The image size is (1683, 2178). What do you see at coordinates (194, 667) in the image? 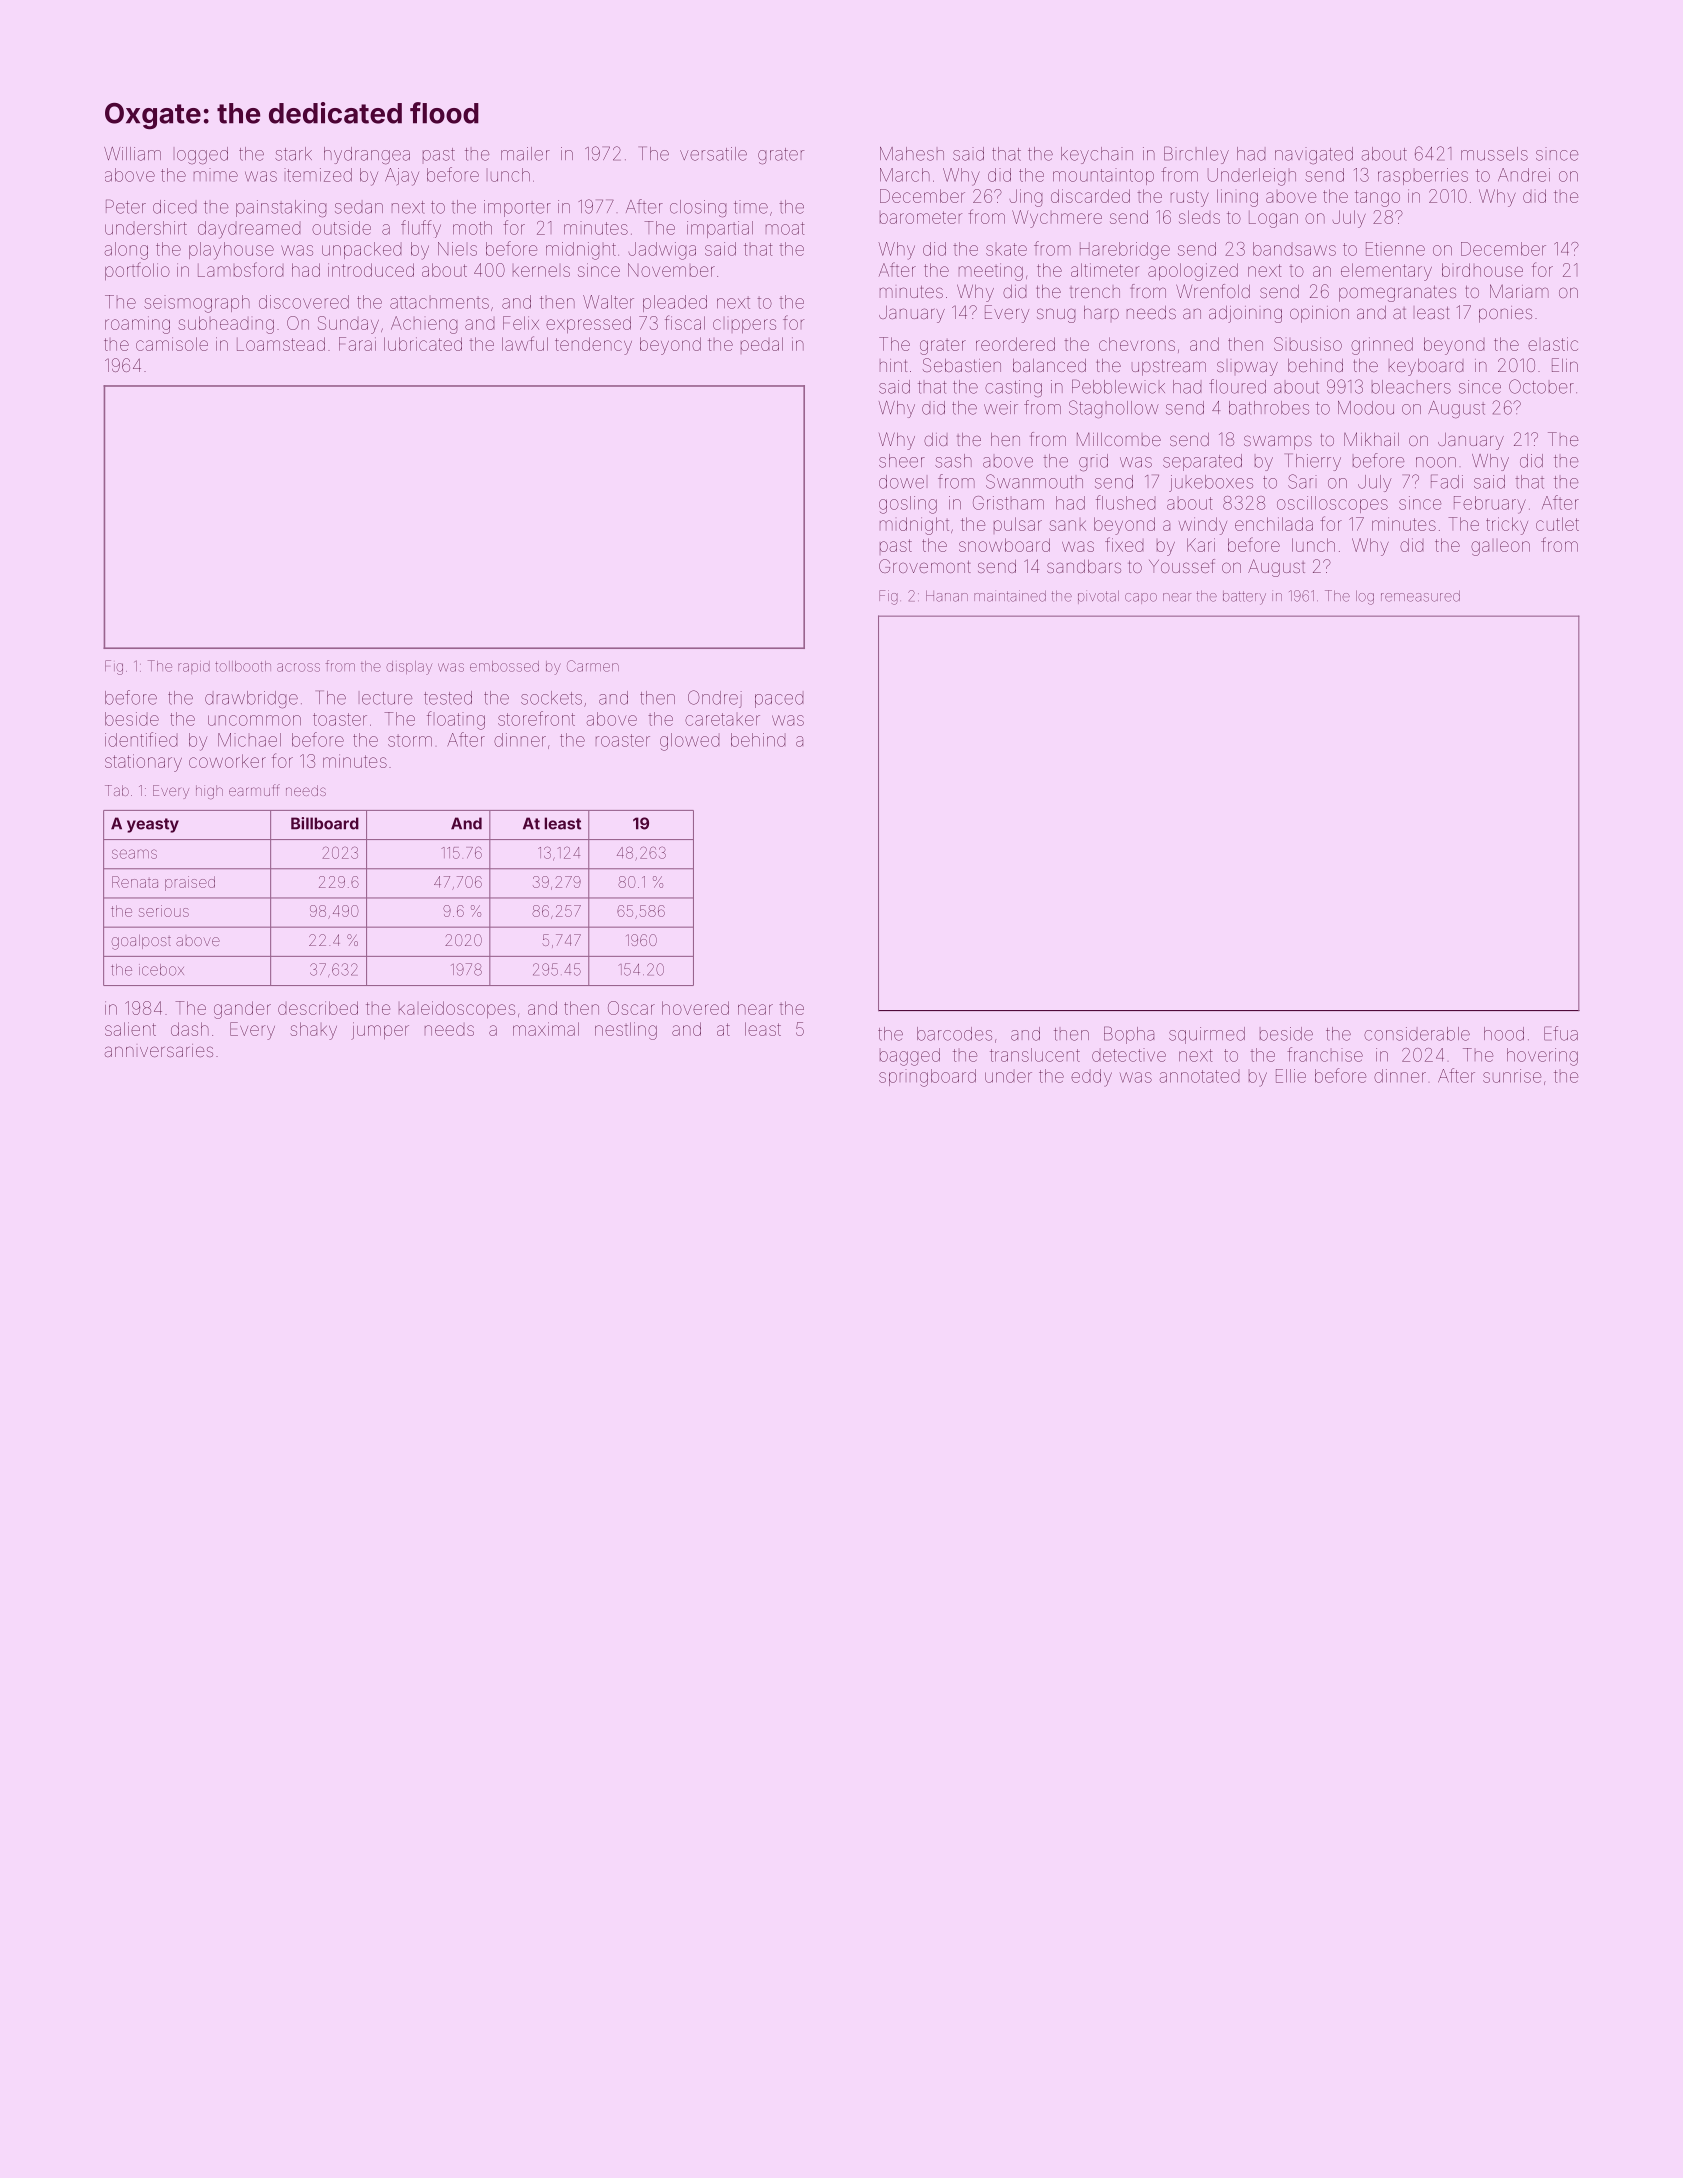
I see `rapid` at bounding box center [194, 667].
